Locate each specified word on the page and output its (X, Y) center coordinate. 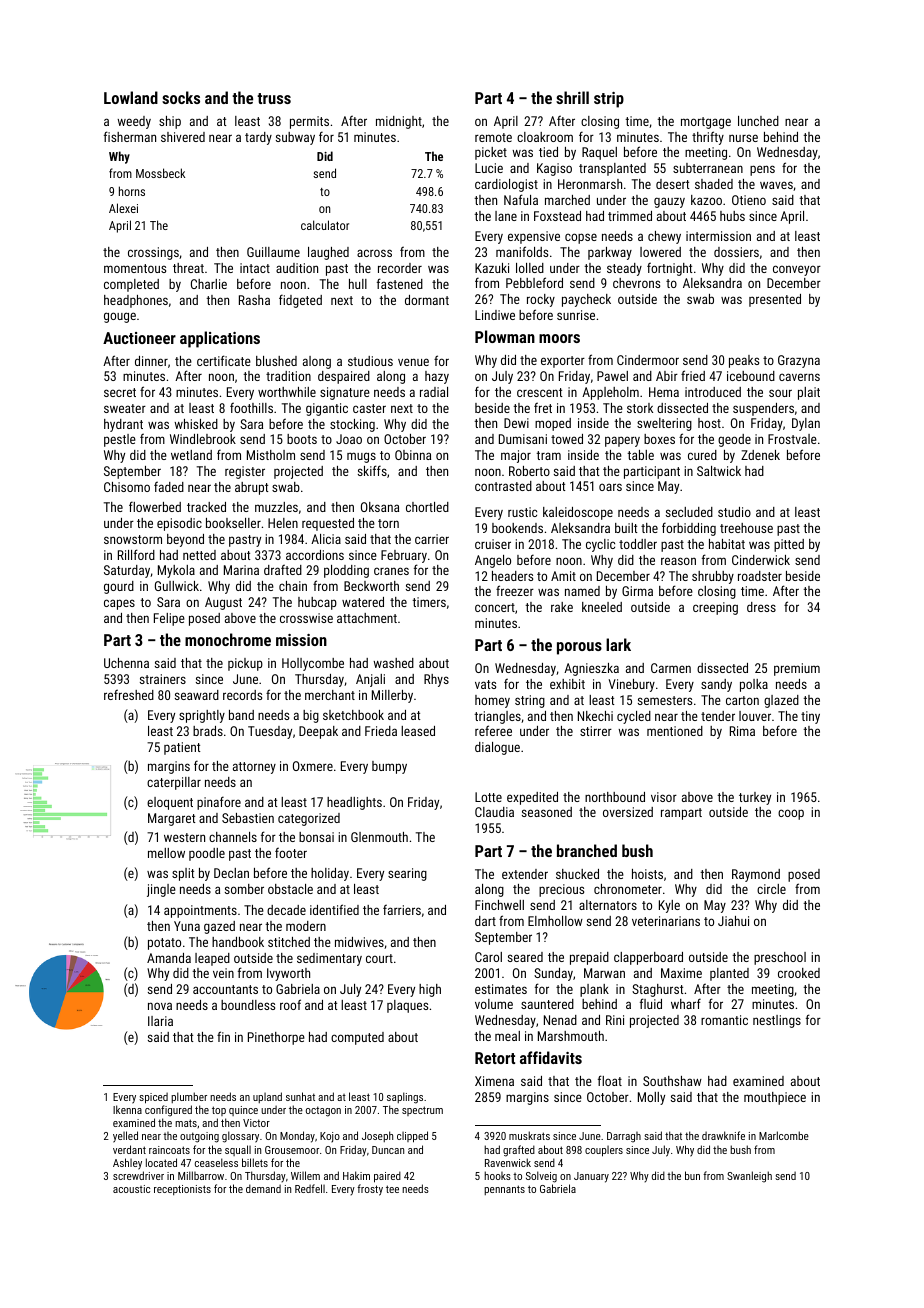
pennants (504, 1190)
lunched (758, 121)
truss (274, 98)
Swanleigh (749, 1177)
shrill (572, 97)
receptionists (182, 1190)
